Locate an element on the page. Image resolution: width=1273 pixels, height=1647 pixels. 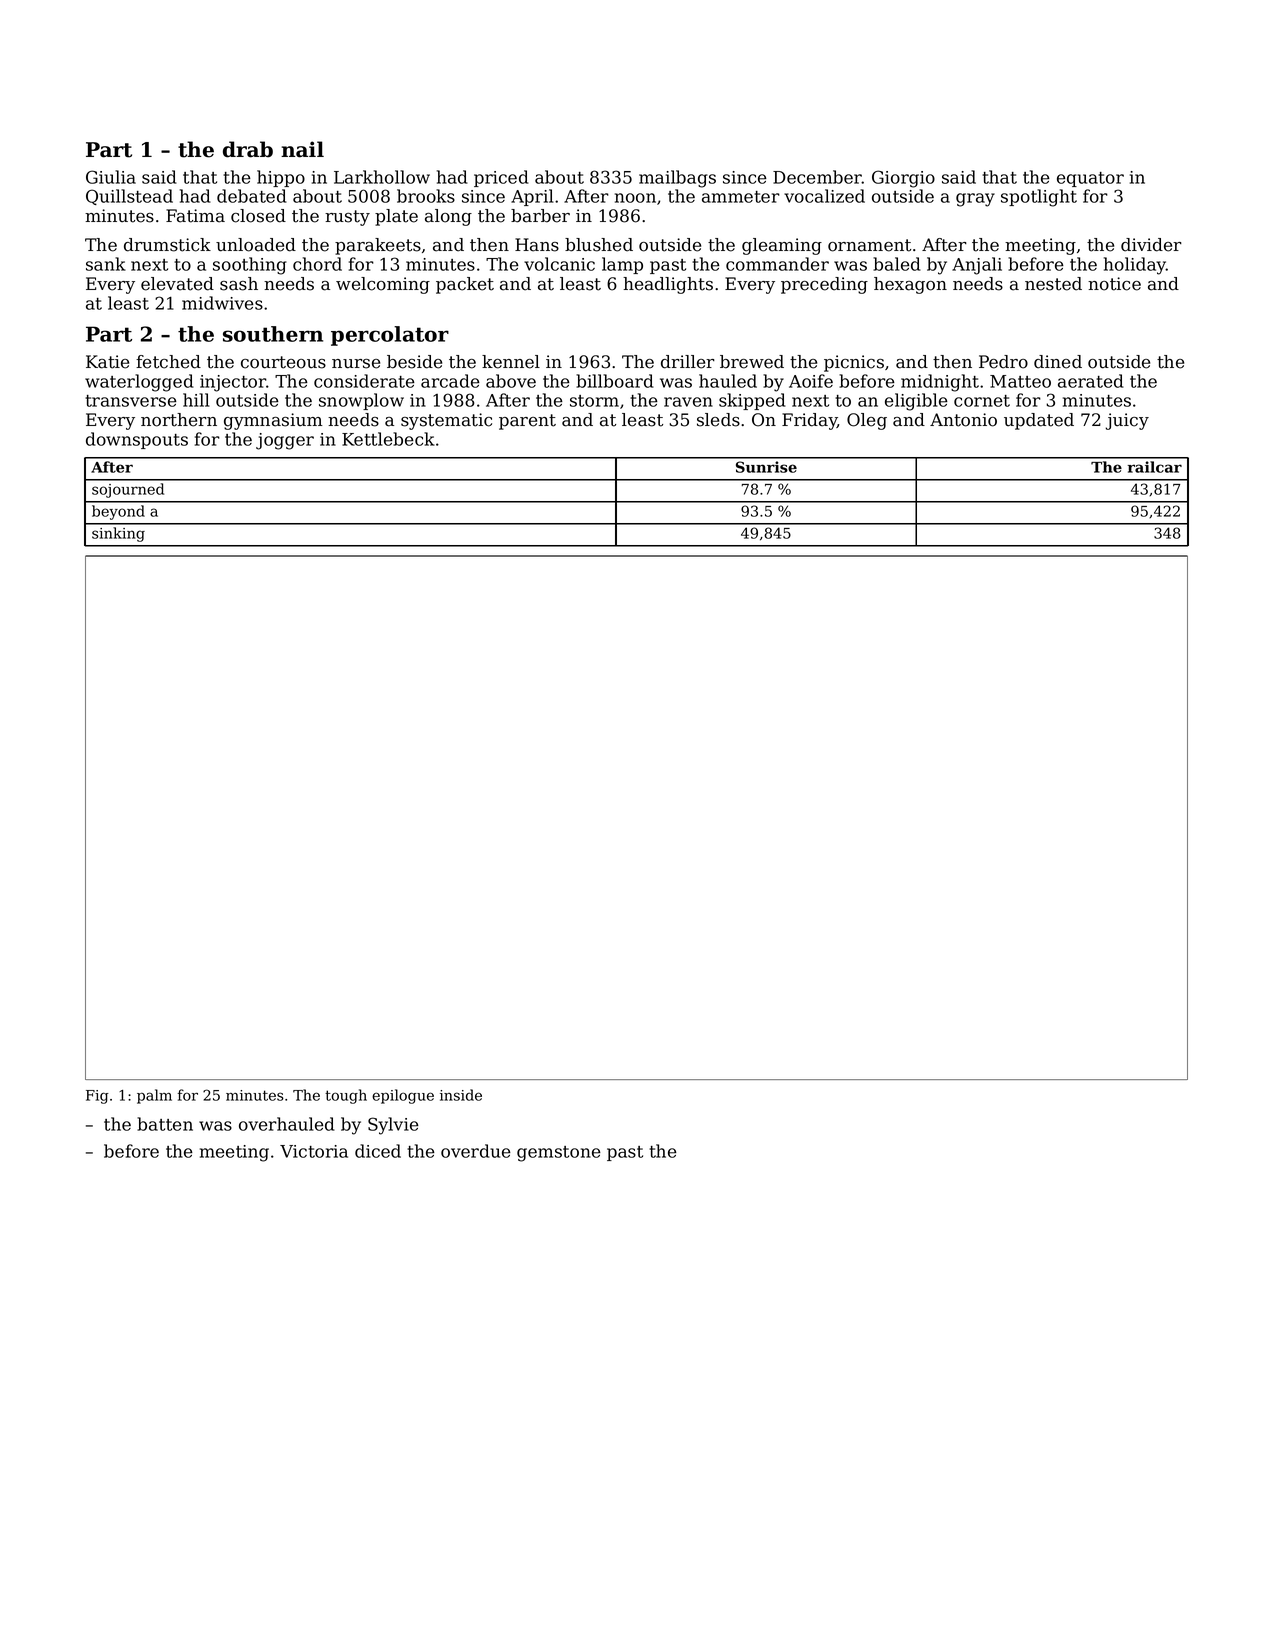
inside is located at coordinates (461, 1095).
